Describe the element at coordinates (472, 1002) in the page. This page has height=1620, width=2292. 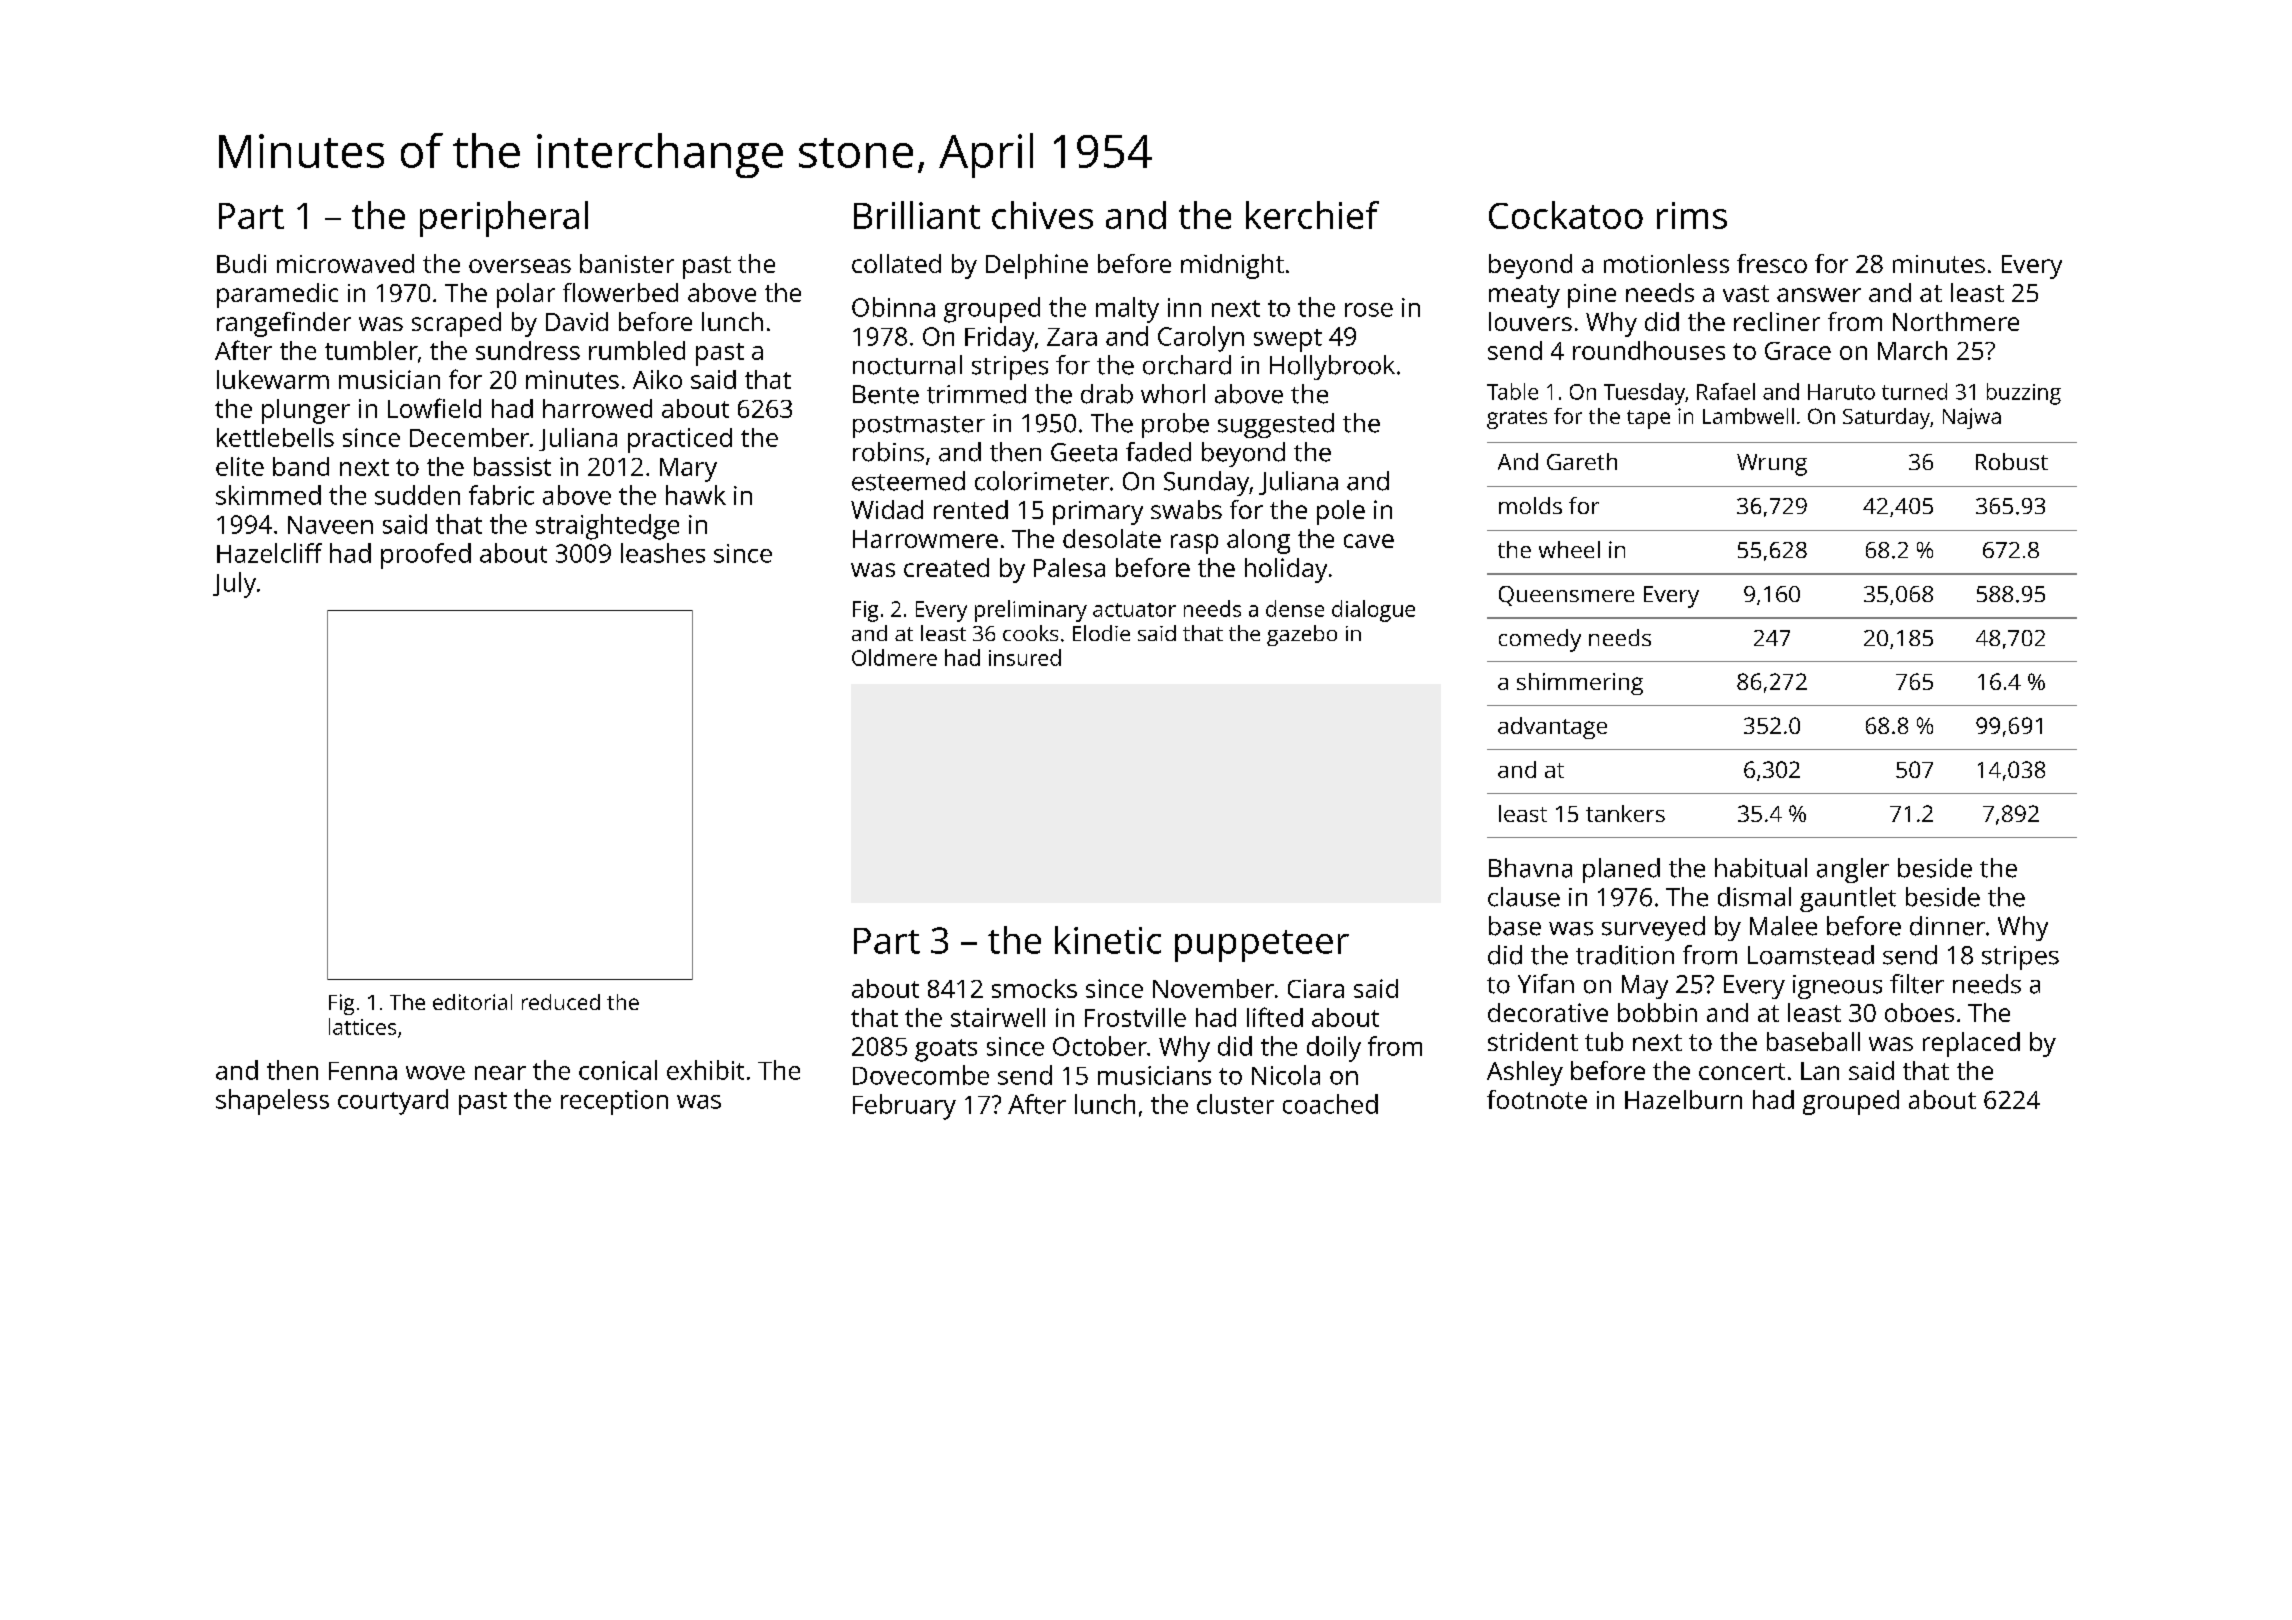
I see `editorial` at that location.
